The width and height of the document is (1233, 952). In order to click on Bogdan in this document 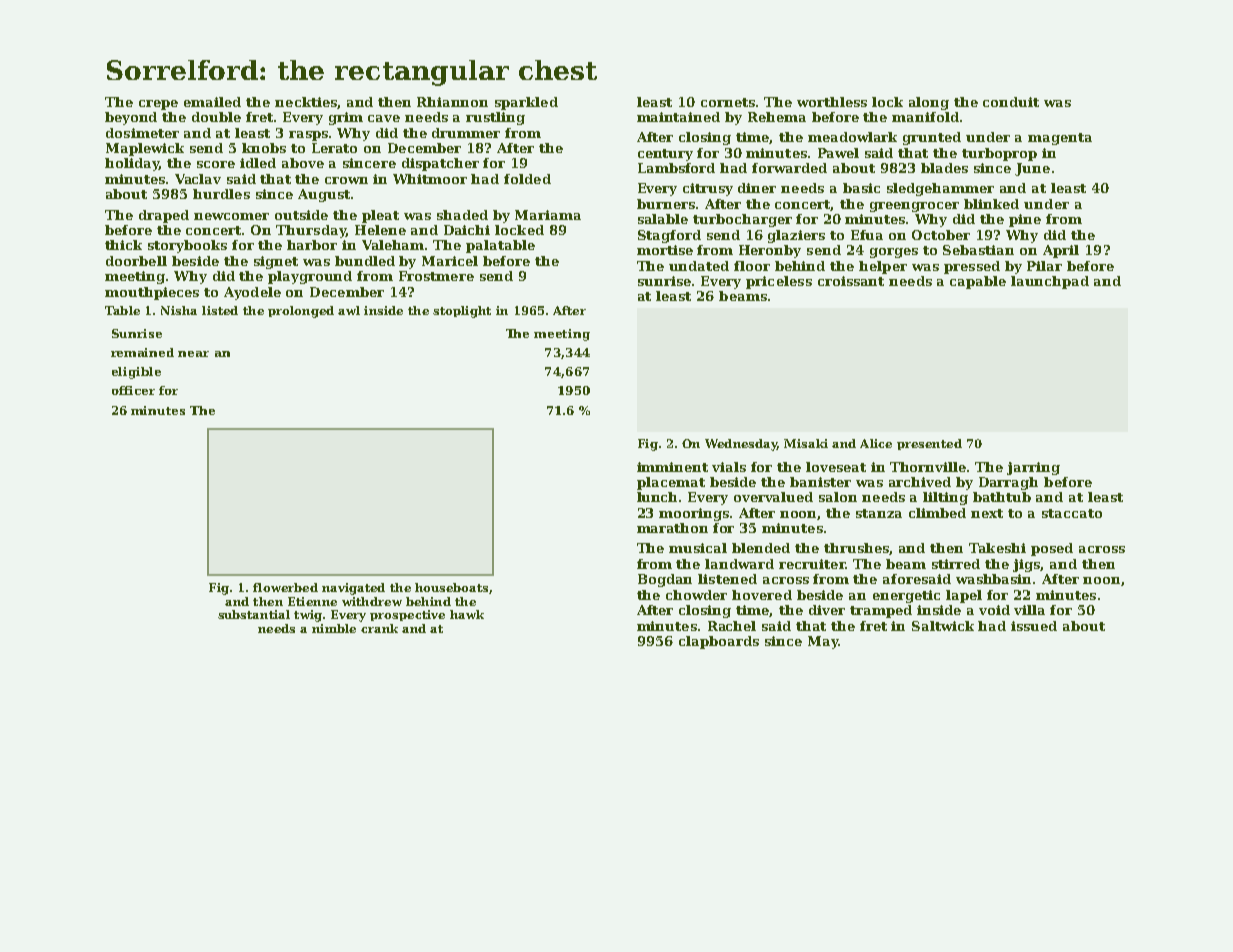, I will do `click(665, 580)`.
